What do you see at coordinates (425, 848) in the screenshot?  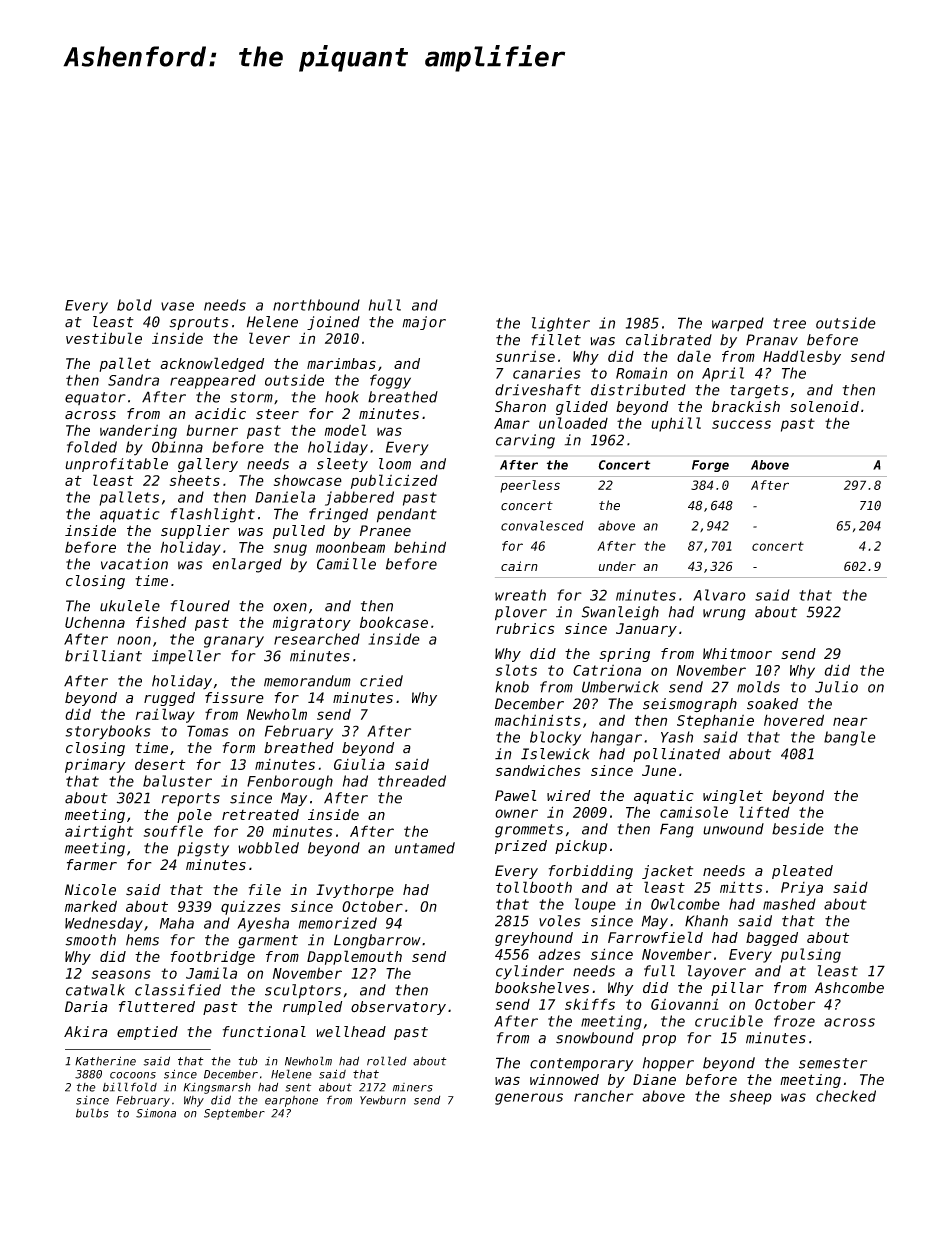 I see `untamed` at bounding box center [425, 848].
